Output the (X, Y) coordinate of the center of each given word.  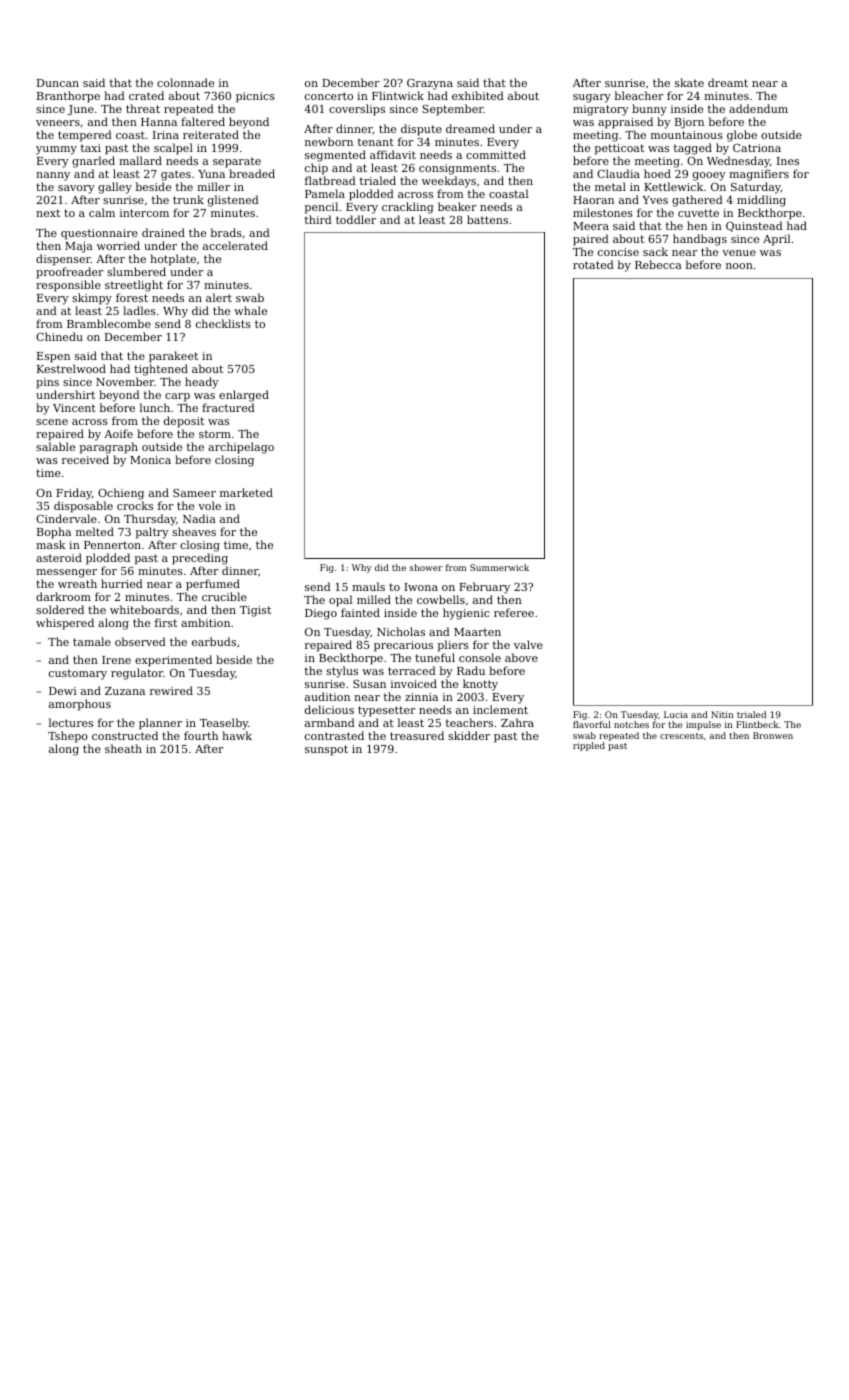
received (85, 459)
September (453, 110)
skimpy (92, 299)
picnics (255, 97)
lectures (71, 722)
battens (487, 219)
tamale (92, 641)
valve (528, 644)
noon (739, 266)
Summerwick (499, 567)
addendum (758, 108)
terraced (412, 670)
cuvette (698, 213)
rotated (593, 264)
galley (115, 188)
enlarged (244, 396)
